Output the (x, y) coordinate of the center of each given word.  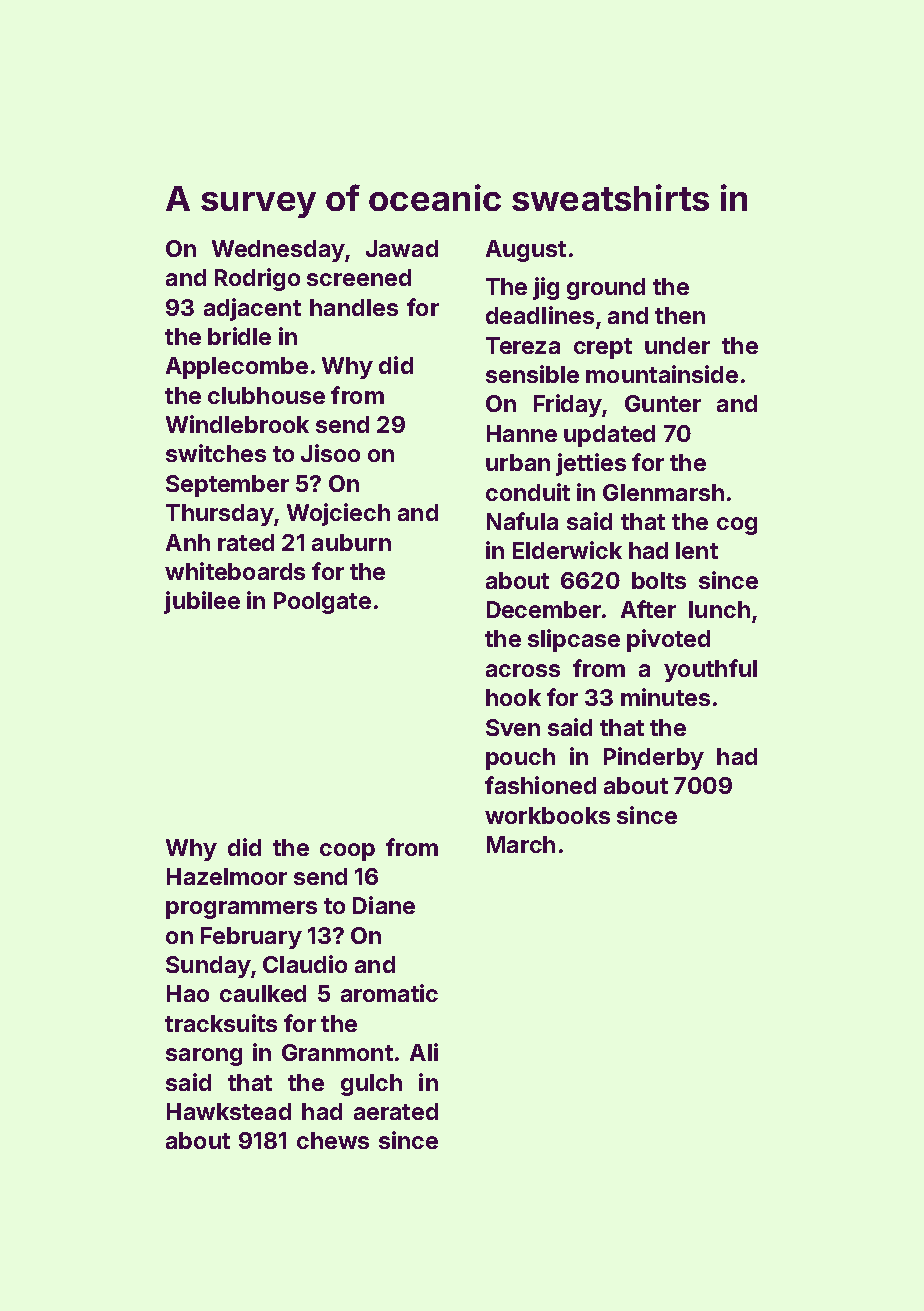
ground (606, 289)
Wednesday (278, 251)
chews (333, 1140)
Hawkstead (229, 1111)
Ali (424, 1052)
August (526, 251)
